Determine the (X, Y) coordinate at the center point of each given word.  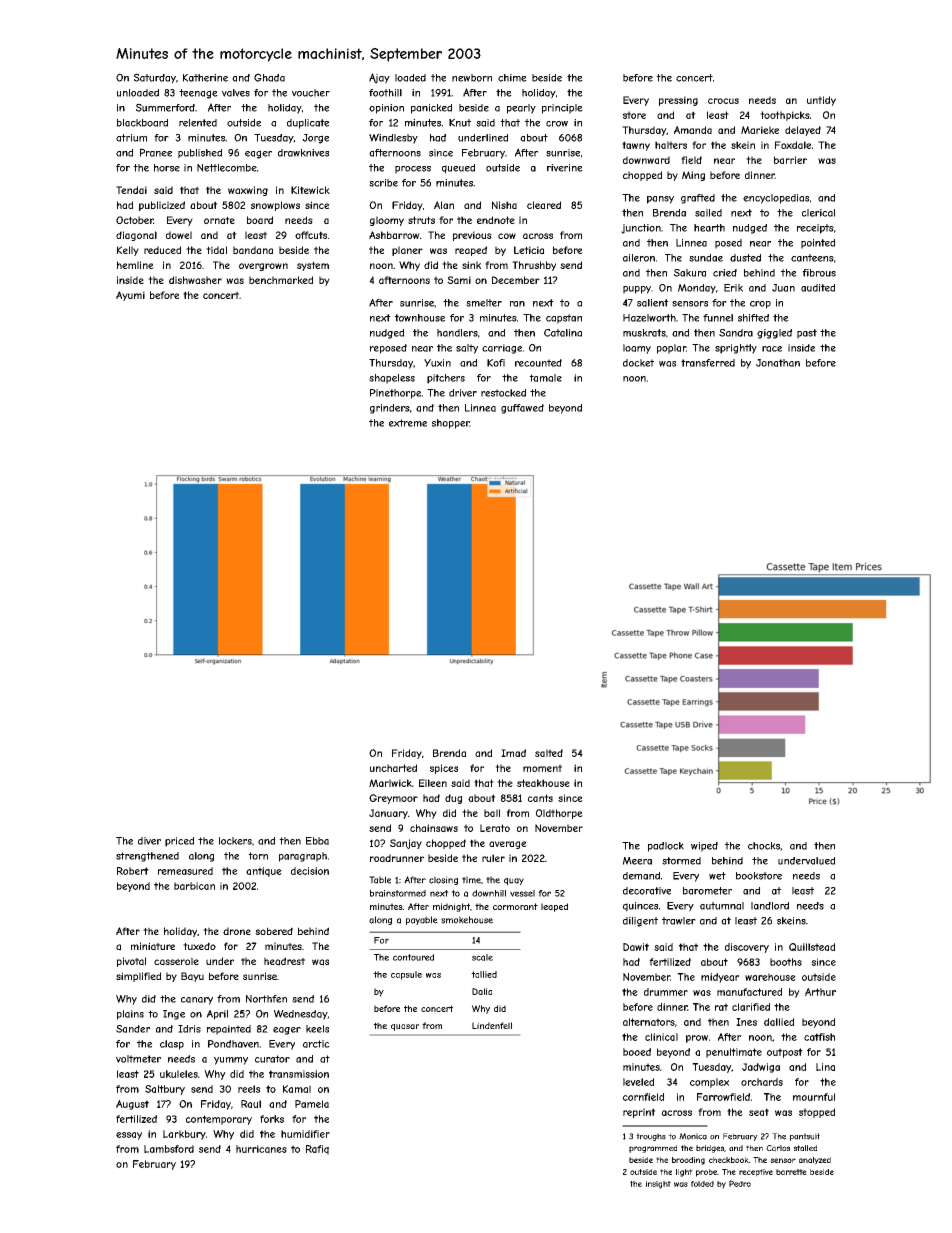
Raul (251, 1104)
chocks (764, 846)
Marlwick (390, 783)
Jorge (315, 139)
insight (658, 1185)
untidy (821, 101)
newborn (472, 78)
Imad (513, 753)
